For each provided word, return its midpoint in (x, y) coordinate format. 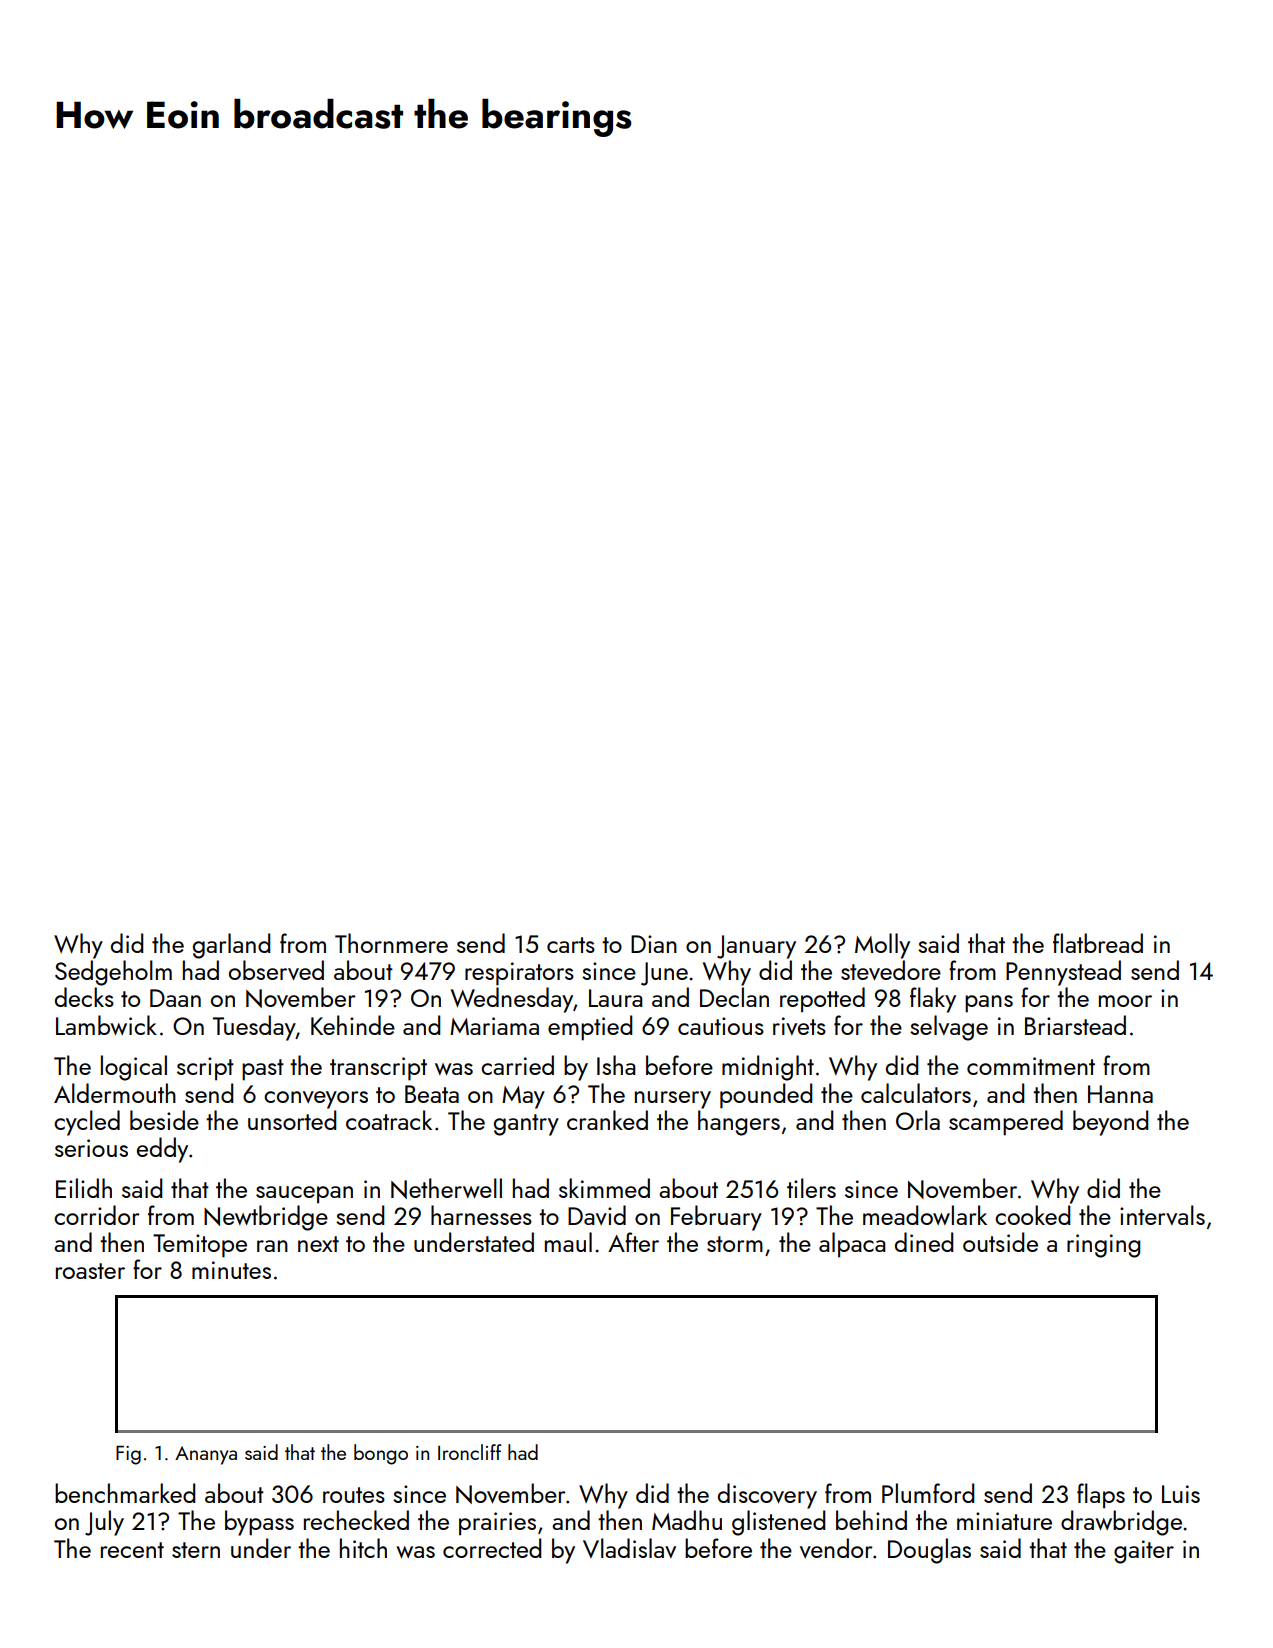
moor (1125, 1001)
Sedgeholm (113, 973)
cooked (1032, 1215)
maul (568, 1242)
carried (517, 1065)
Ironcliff (470, 1452)
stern (196, 1550)
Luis (1181, 1494)
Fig (128, 1455)
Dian (654, 944)
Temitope (200, 1246)
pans (989, 1004)
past (263, 1070)
